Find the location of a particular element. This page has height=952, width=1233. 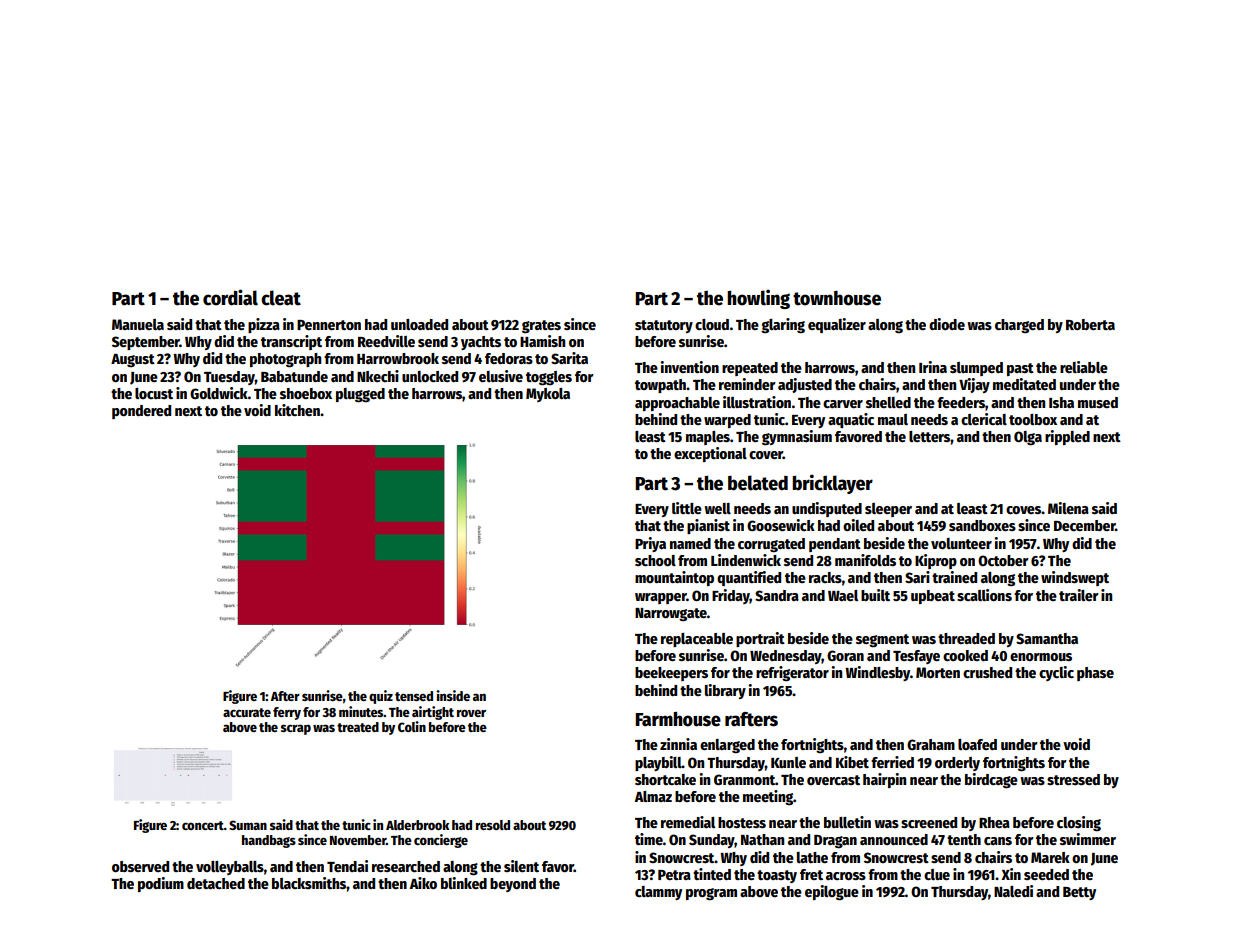

Graham is located at coordinates (931, 744).
